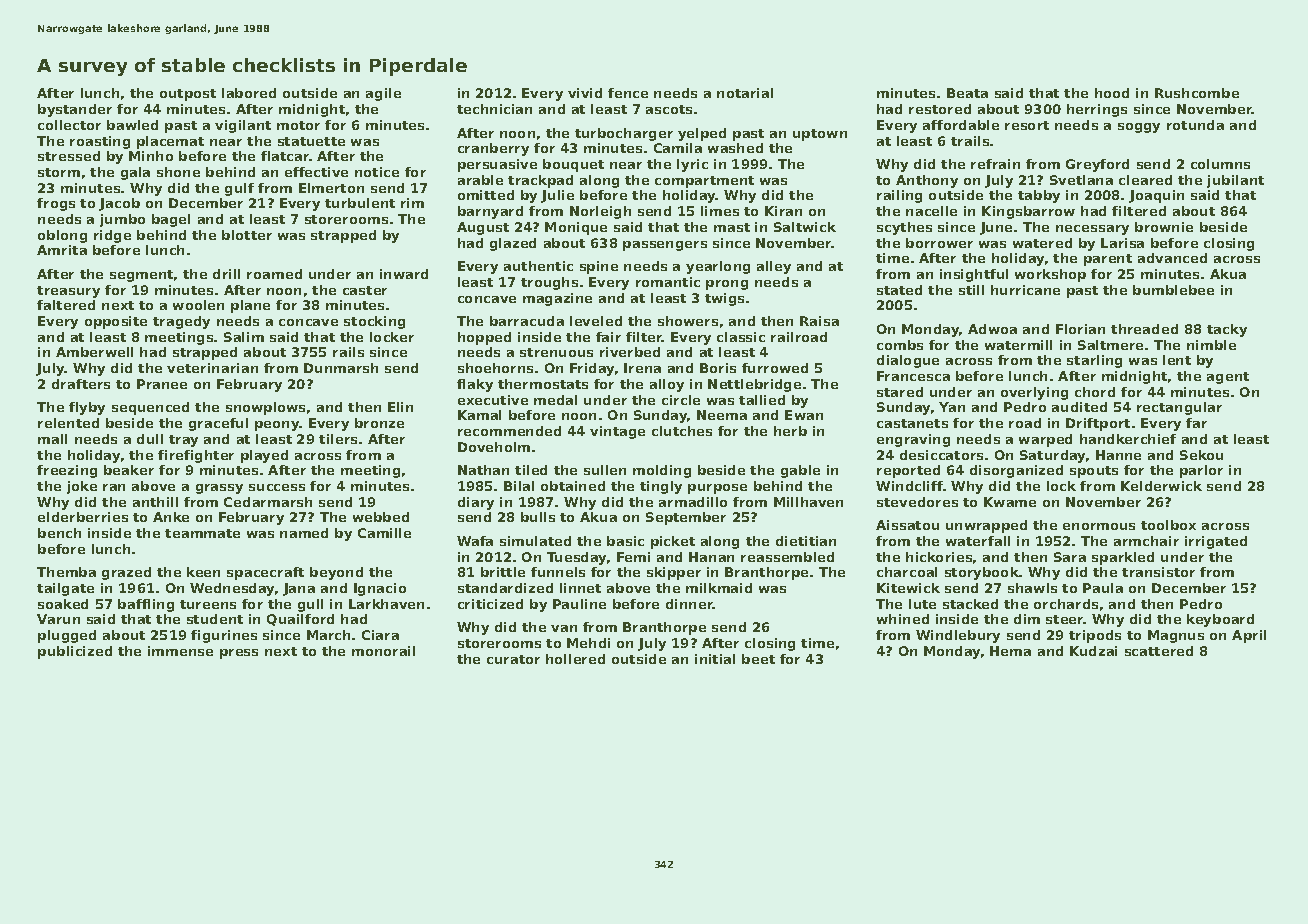 Image resolution: width=1308 pixels, height=924 pixels. I want to click on labored, so click(249, 93).
